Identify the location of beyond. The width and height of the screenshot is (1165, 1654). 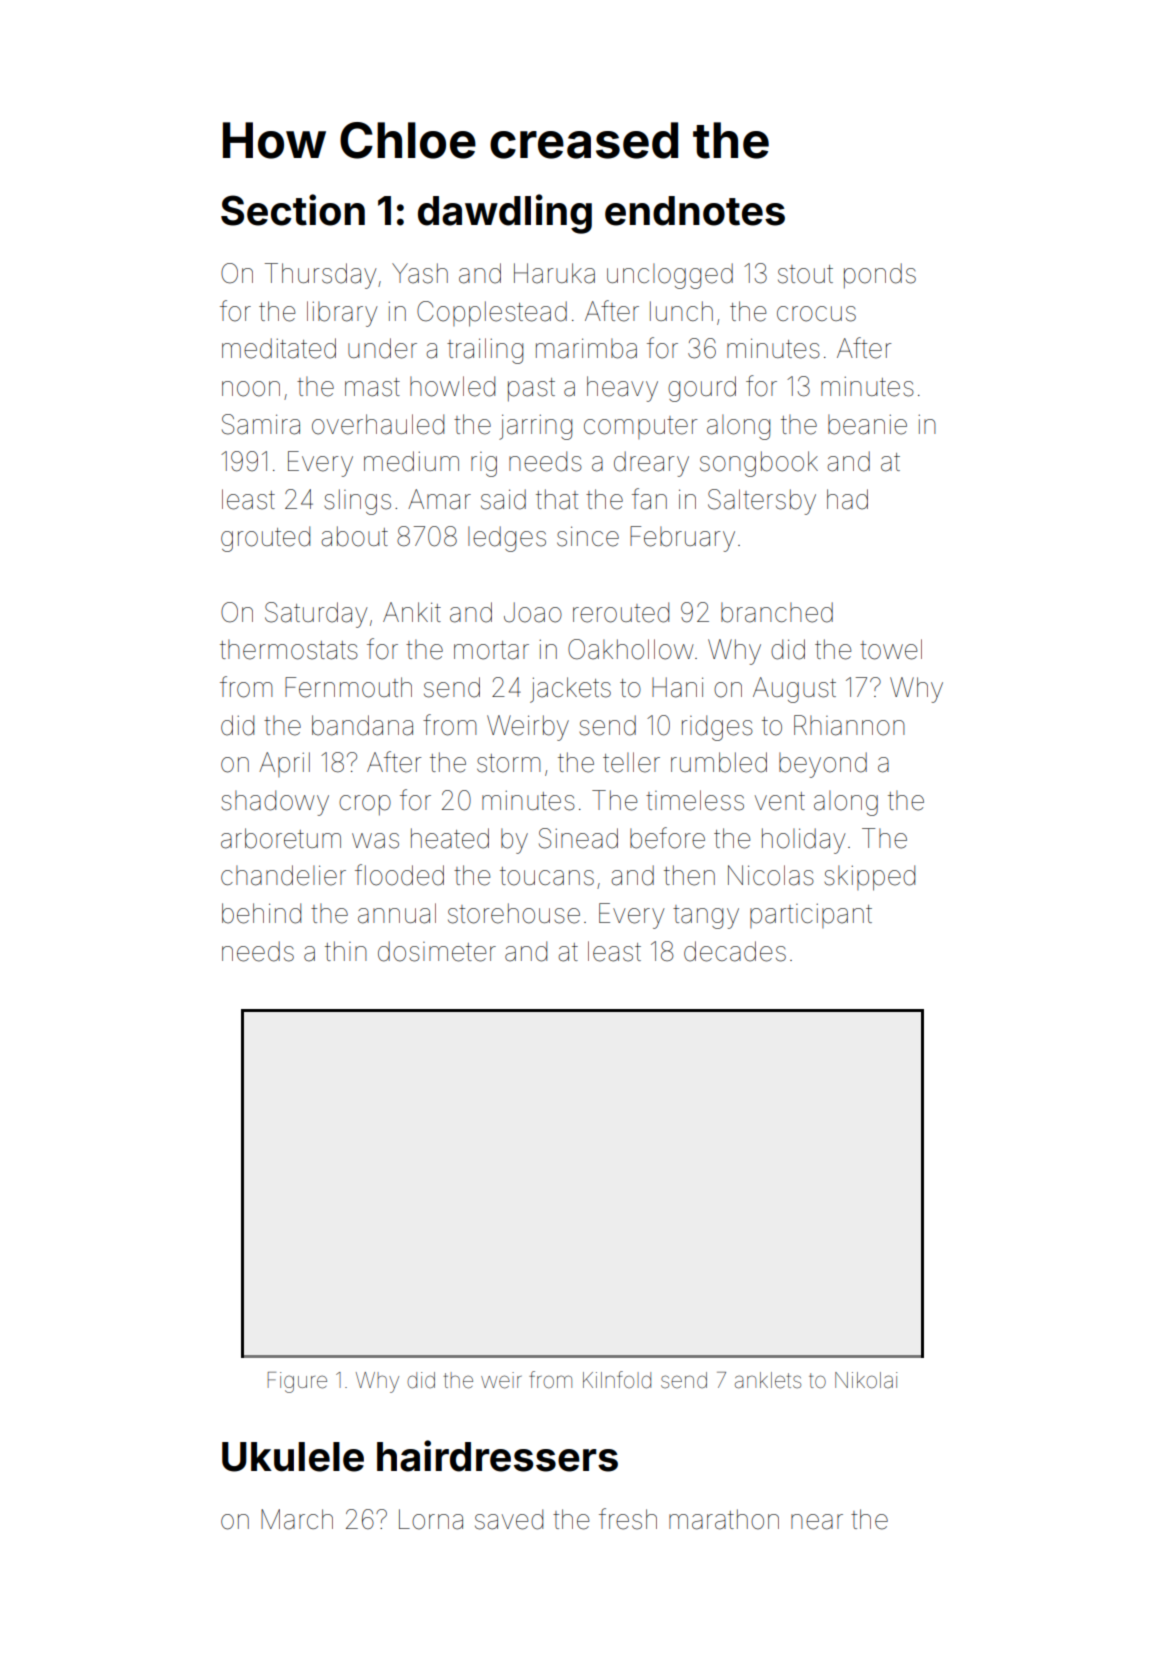
(823, 765).
